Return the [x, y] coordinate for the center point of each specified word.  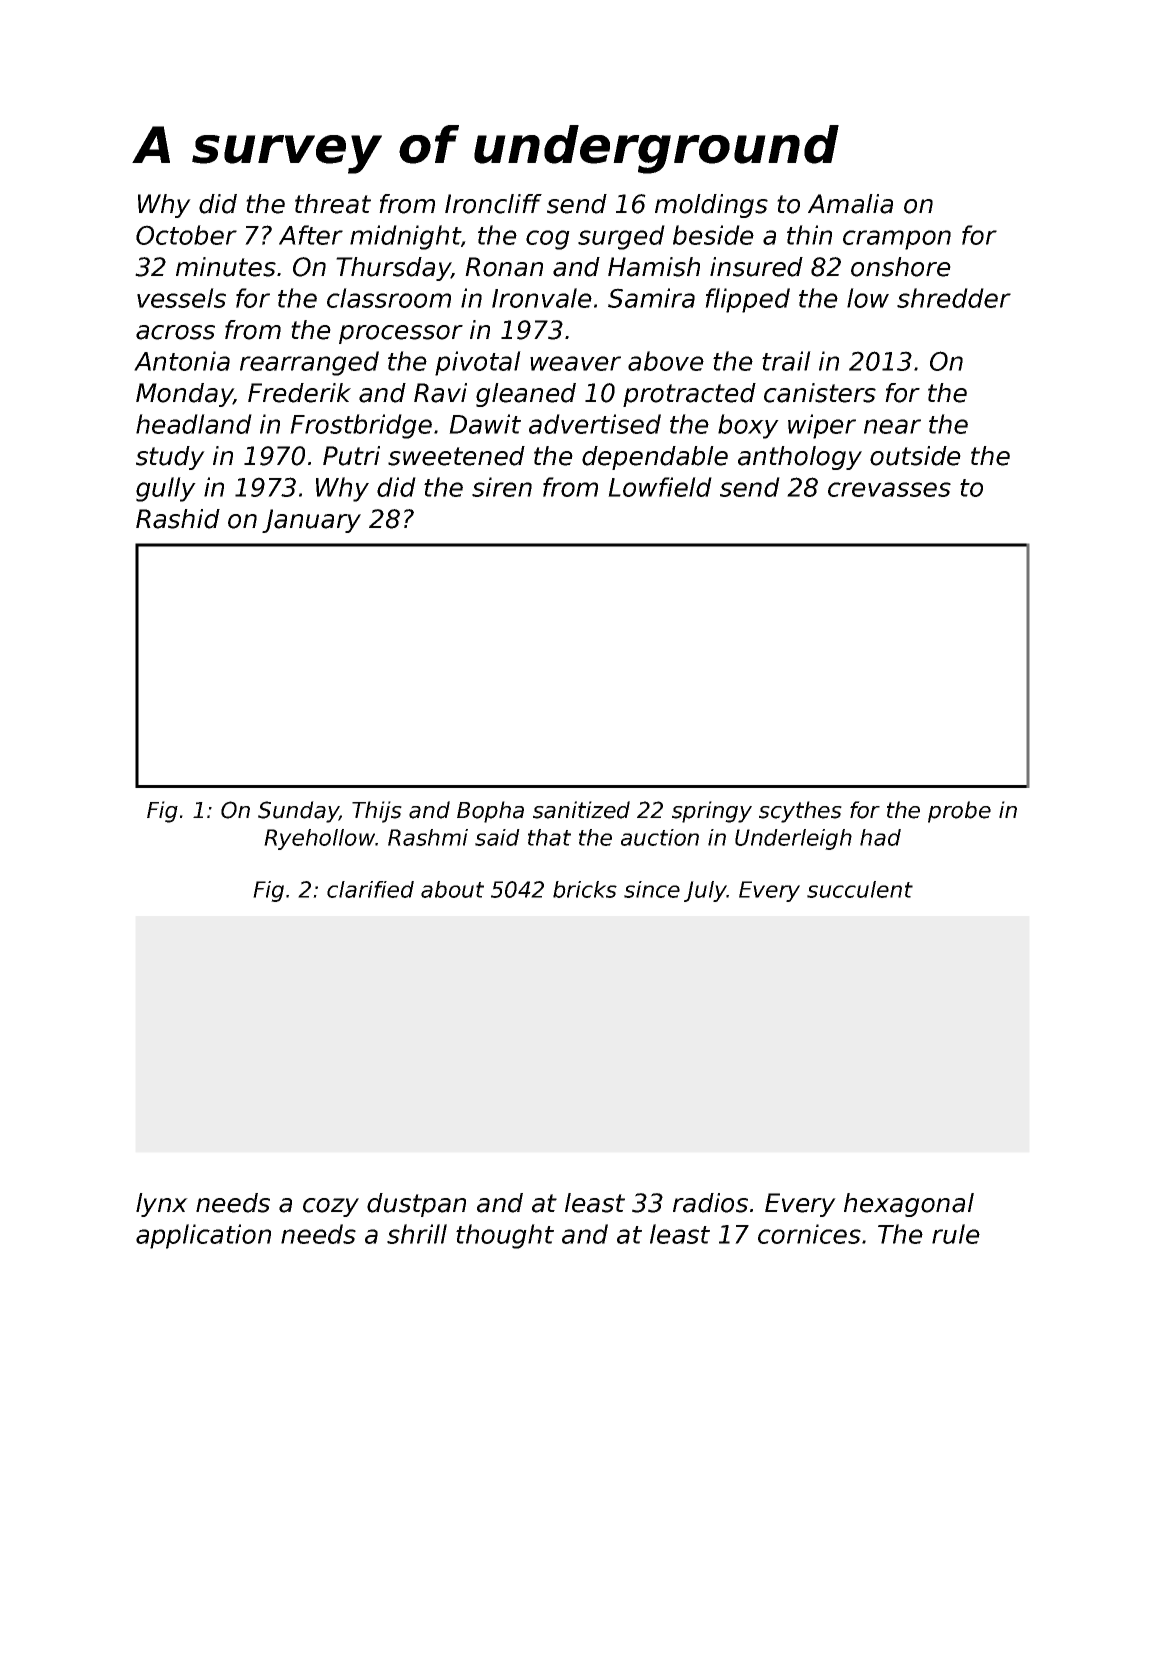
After [311, 235]
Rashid [178, 519]
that [549, 837]
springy [712, 812]
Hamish [654, 267]
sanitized [581, 810]
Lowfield [660, 487]
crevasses [889, 489]
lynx [162, 1205]
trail [786, 361]
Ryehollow [319, 839]
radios [710, 1203]
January [311, 521]
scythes [800, 812]
